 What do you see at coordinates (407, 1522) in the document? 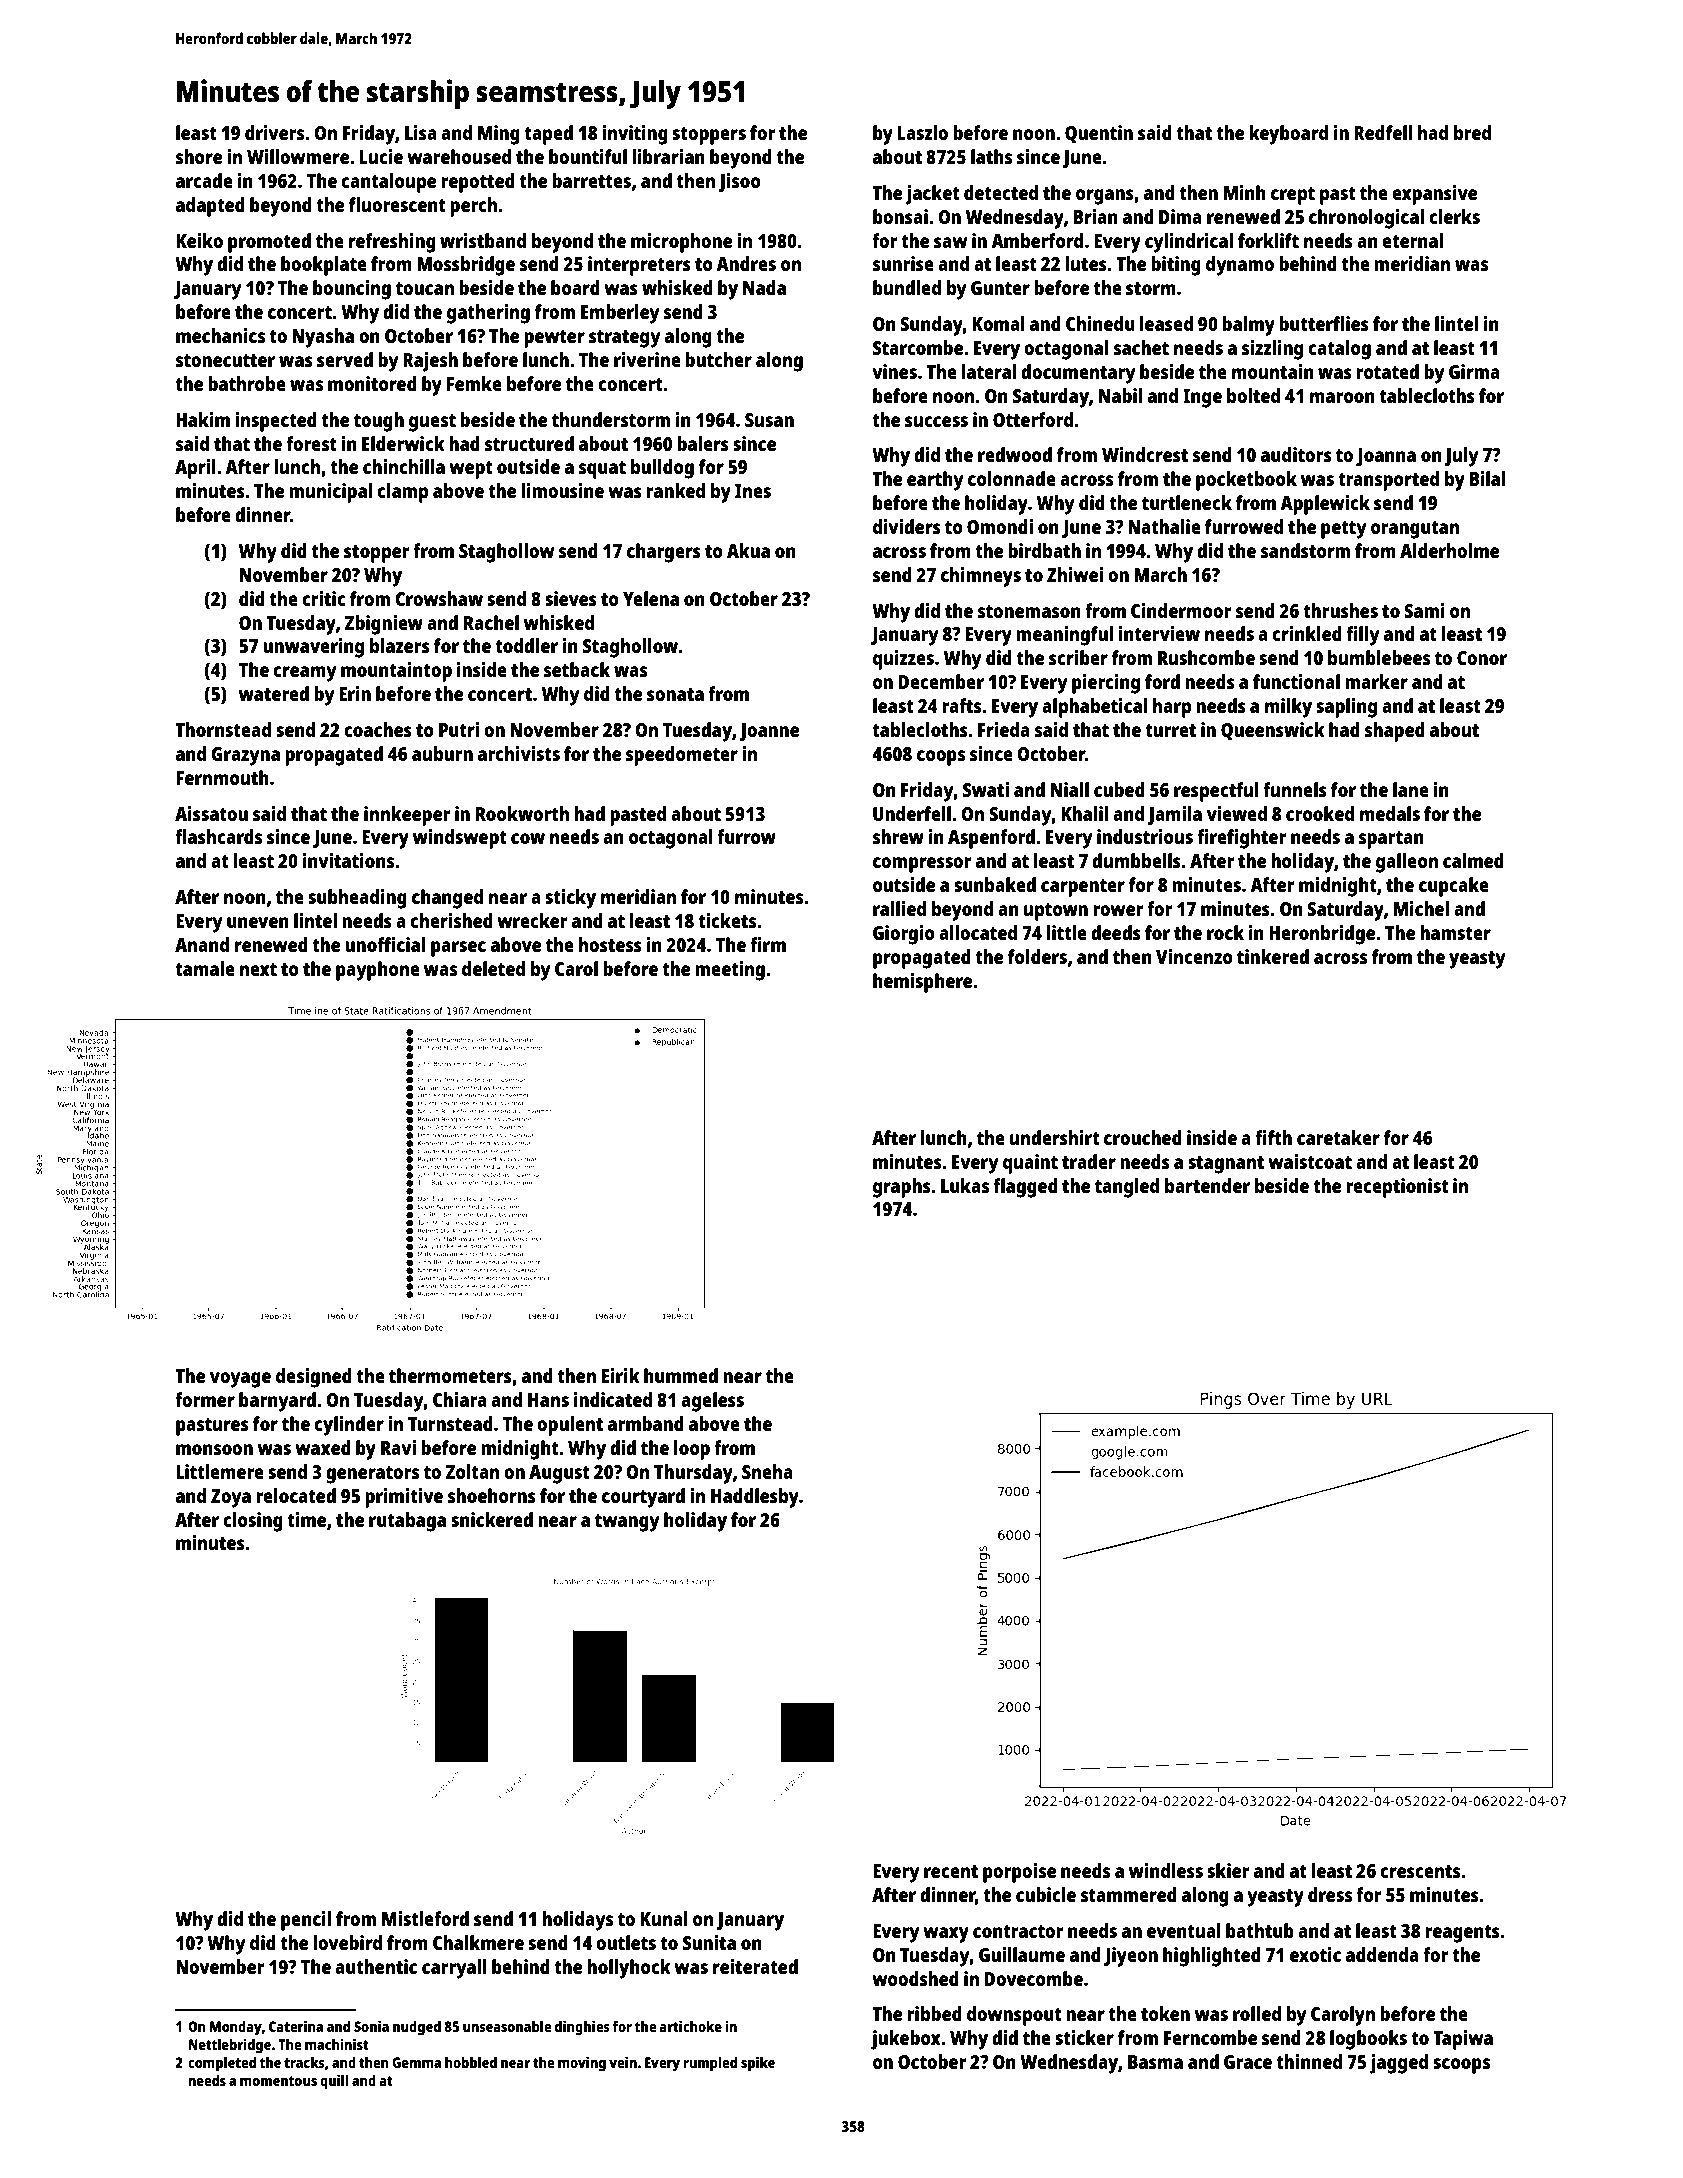
I see `rutabaga` at bounding box center [407, 1522].
